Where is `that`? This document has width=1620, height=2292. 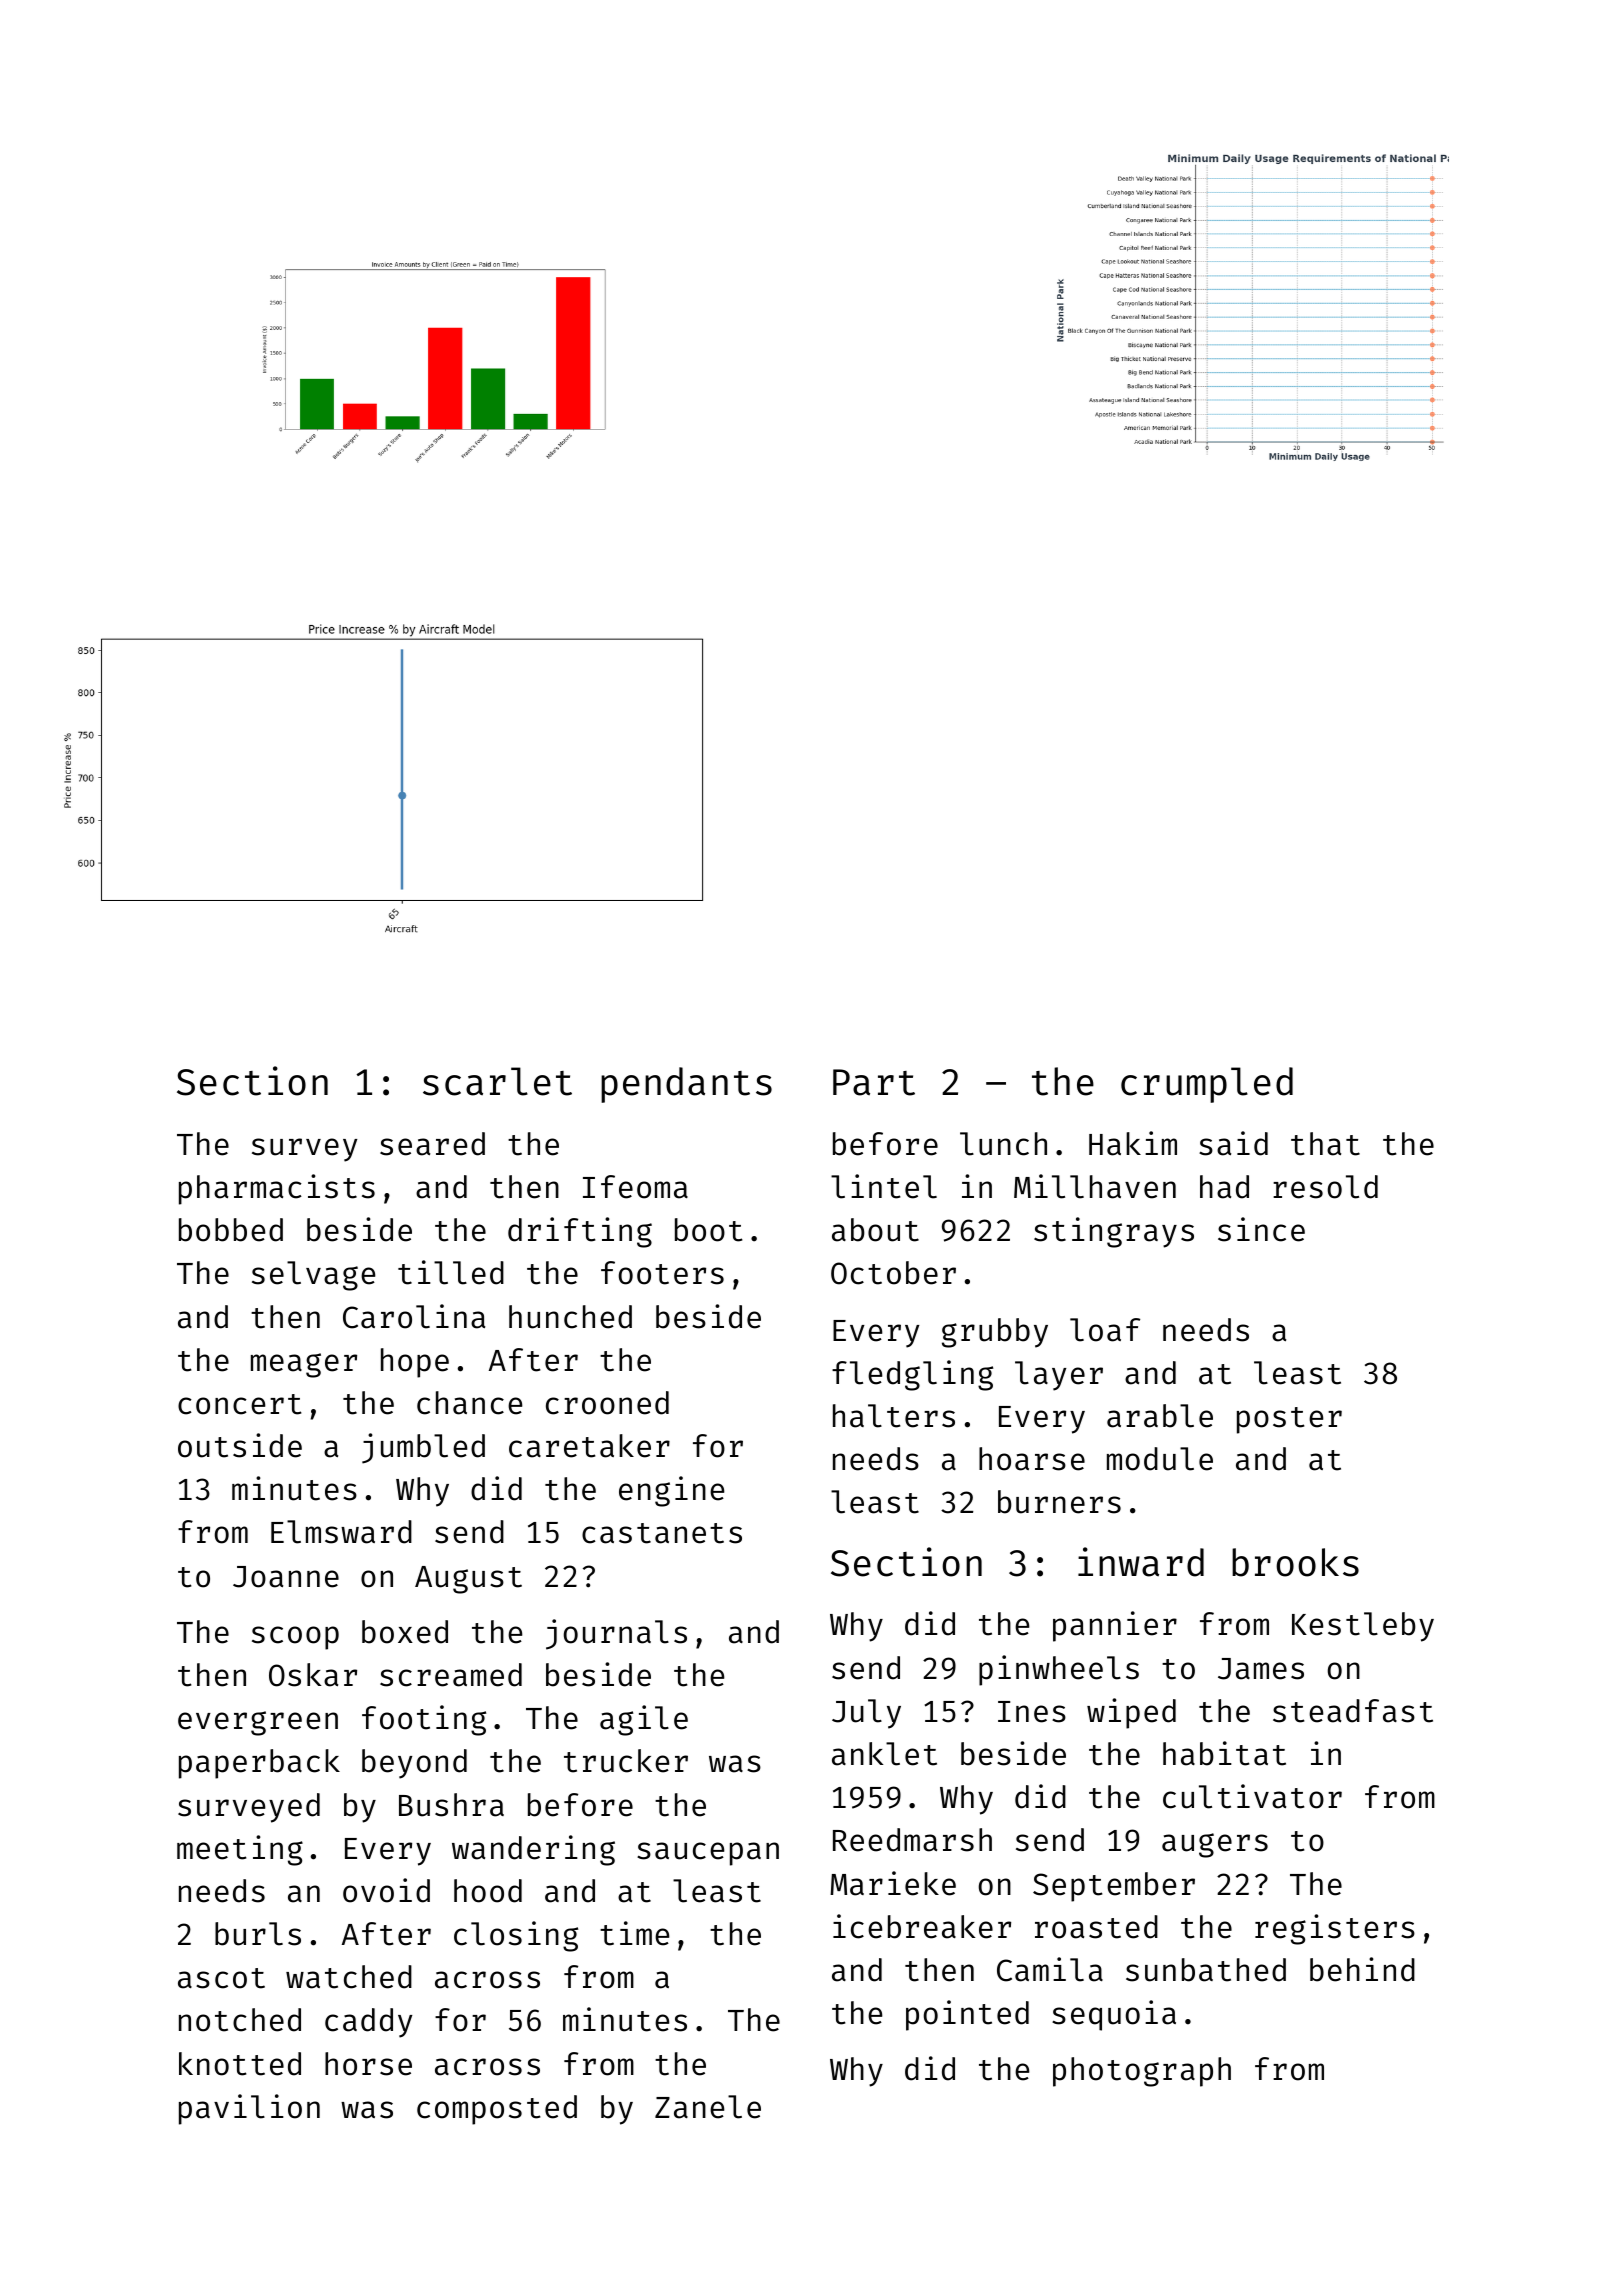
that is located at coordinates (1325, 1144).
